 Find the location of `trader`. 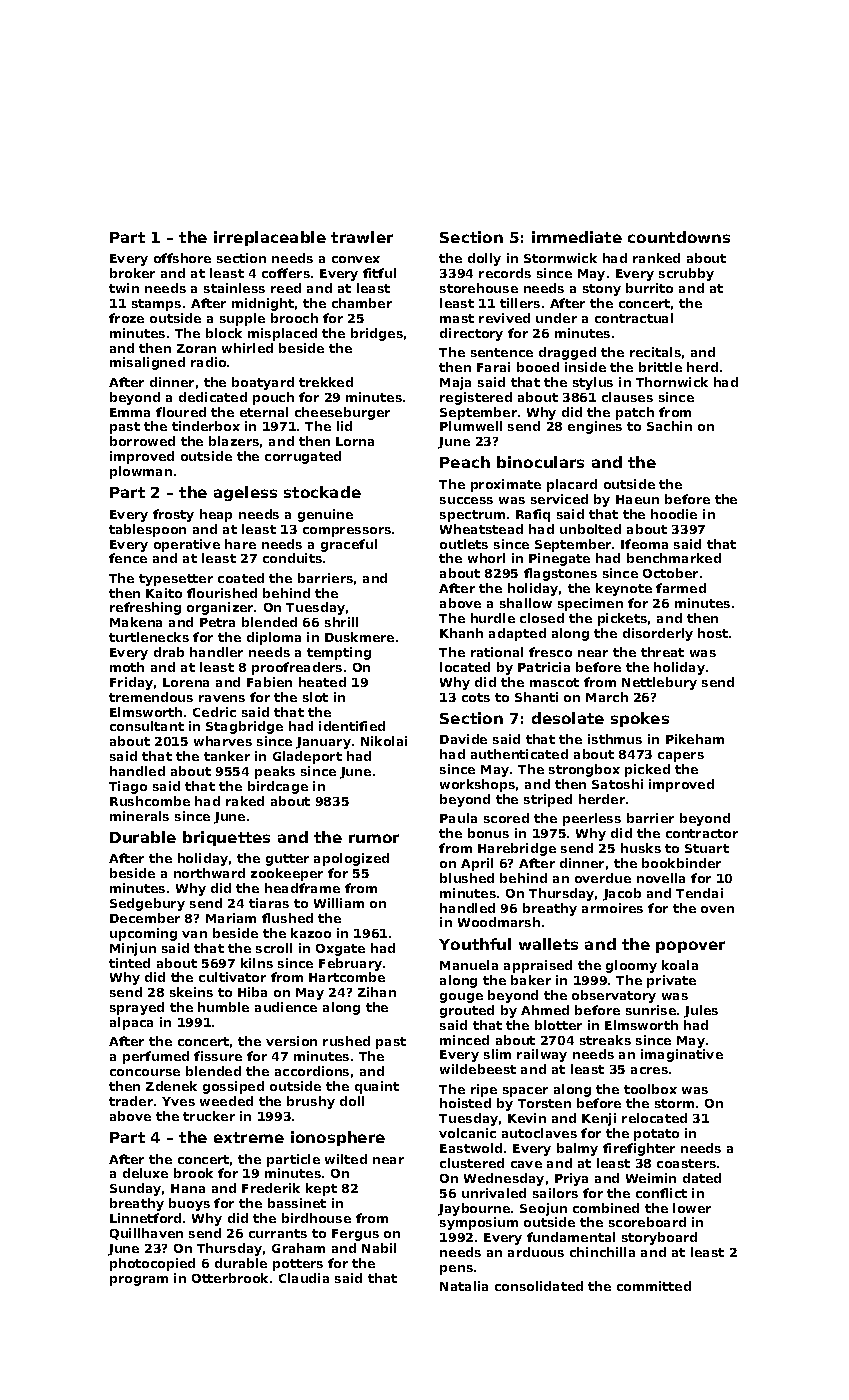

trader is located at coordinates (131, 1101).
